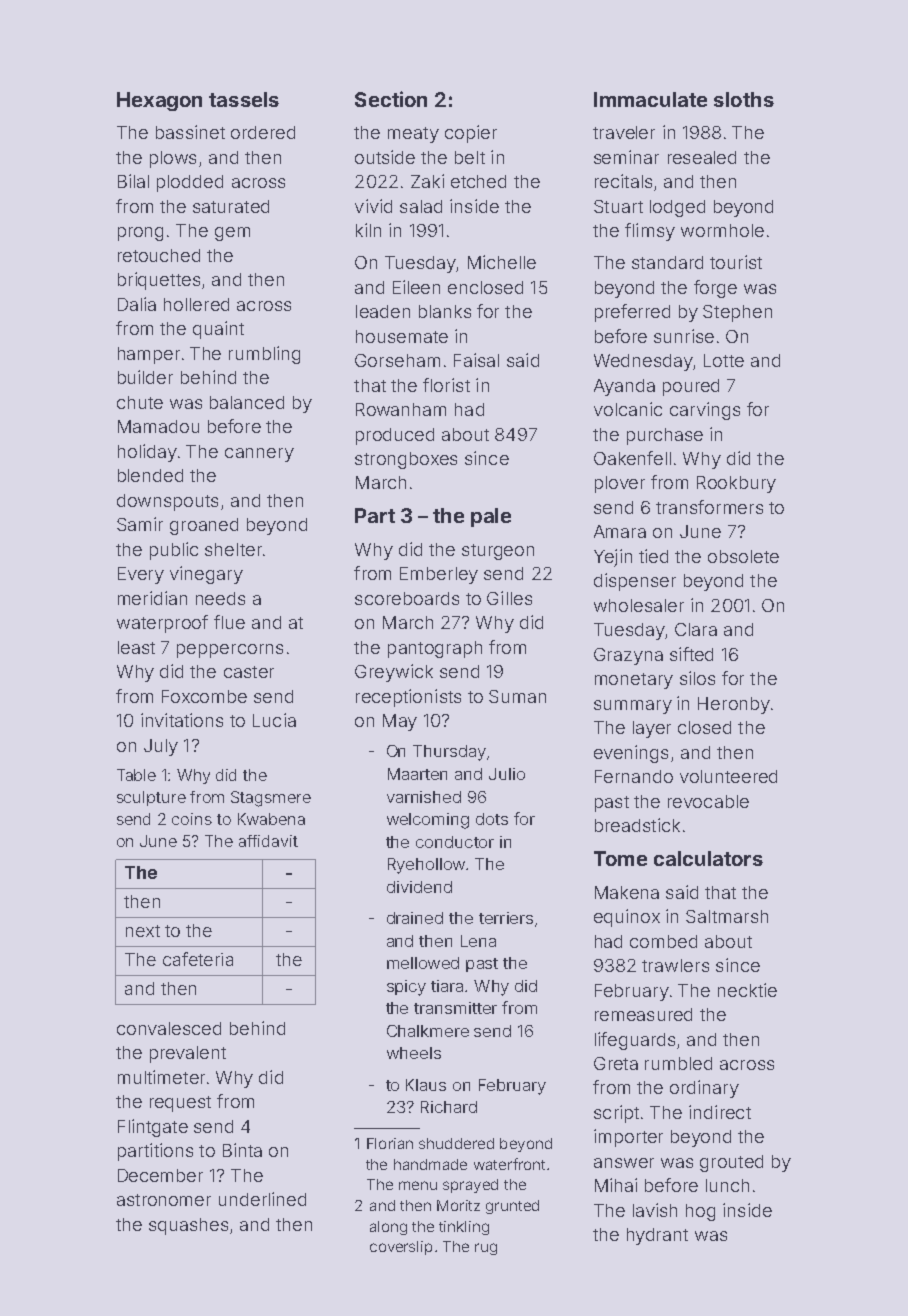 The image size is (908, 1316). Describe the element at coordinates (449, 753) in the screenshot. I see `Thursday` at that location.
